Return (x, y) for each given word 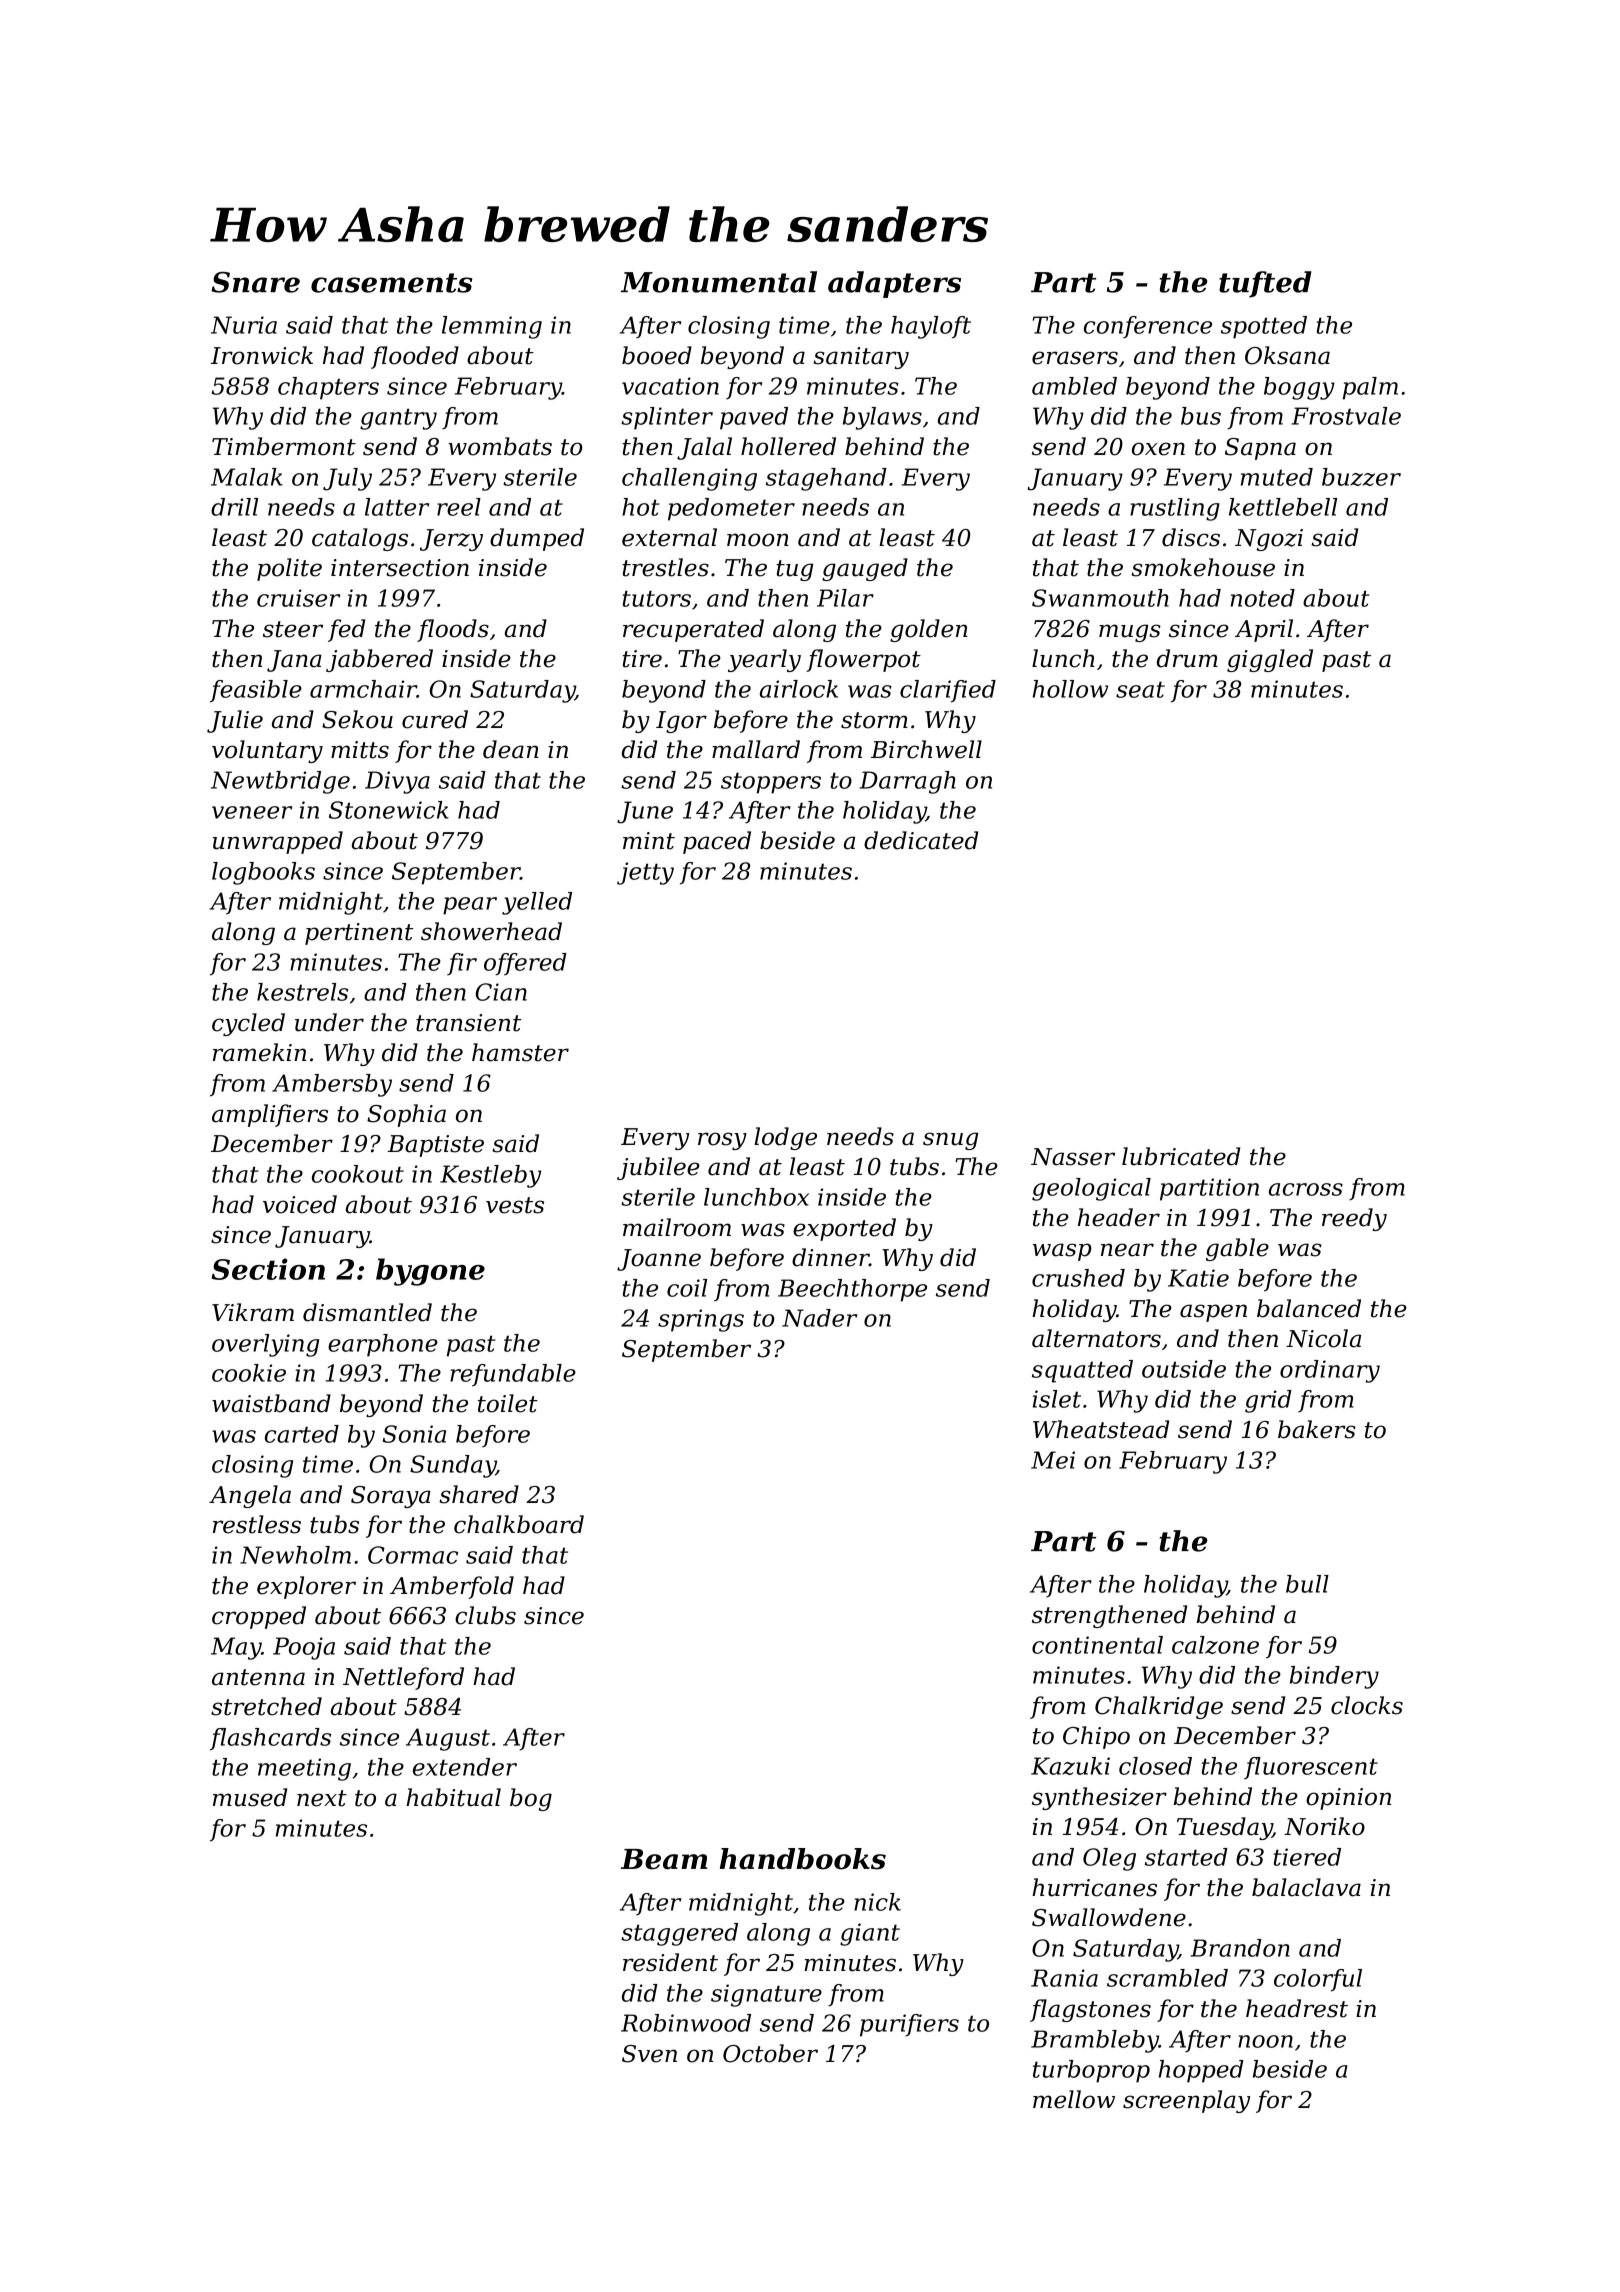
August (448, 1739)
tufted (1265, 284)
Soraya (391, 1497)
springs (701, 1320)
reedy (1354, 1219)
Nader (819, 1318)
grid (1268, 1401)
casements (391, 283)
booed (657, 355)
